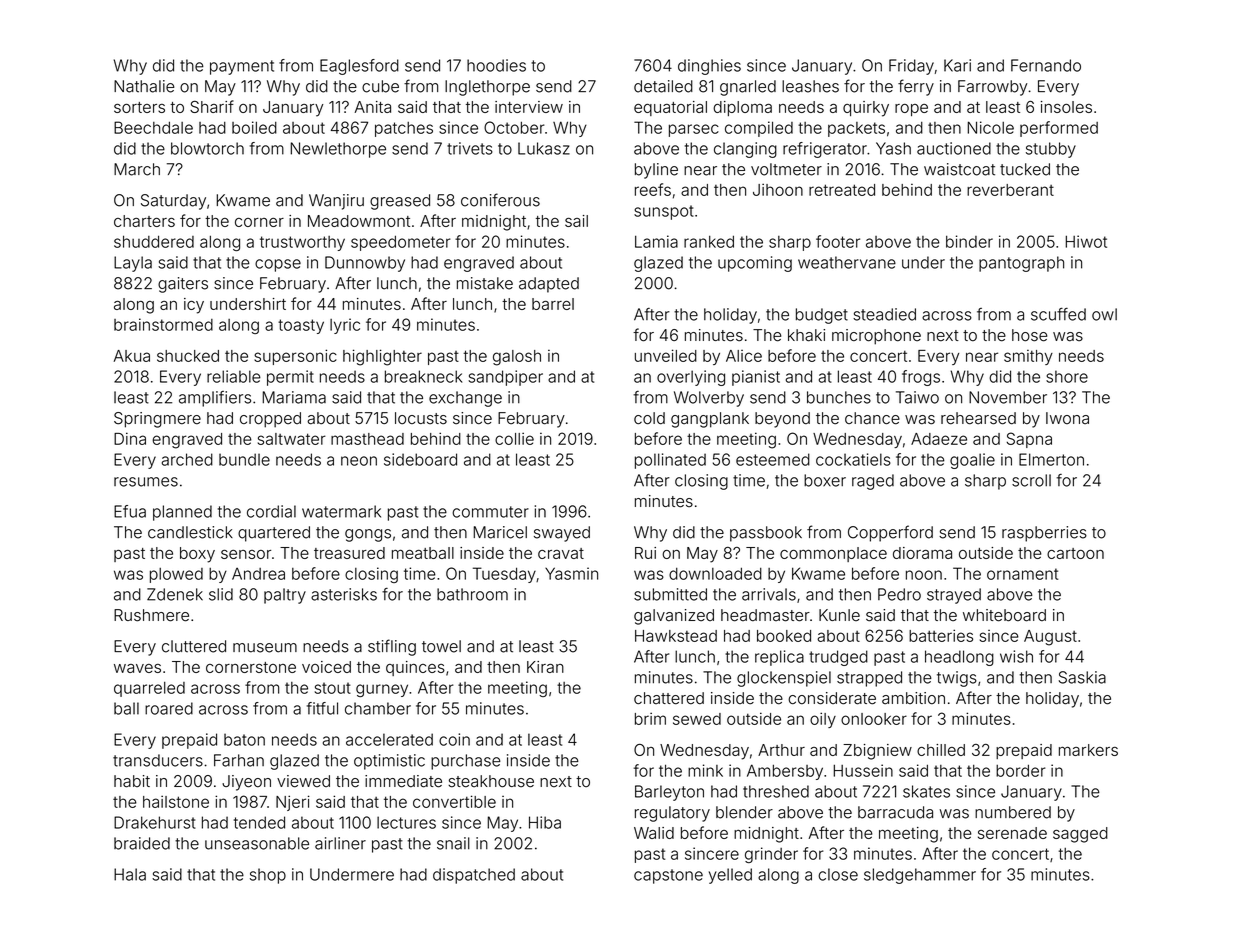 The image size is (1233, 952). I want to click on roared, so click(169, 708).
